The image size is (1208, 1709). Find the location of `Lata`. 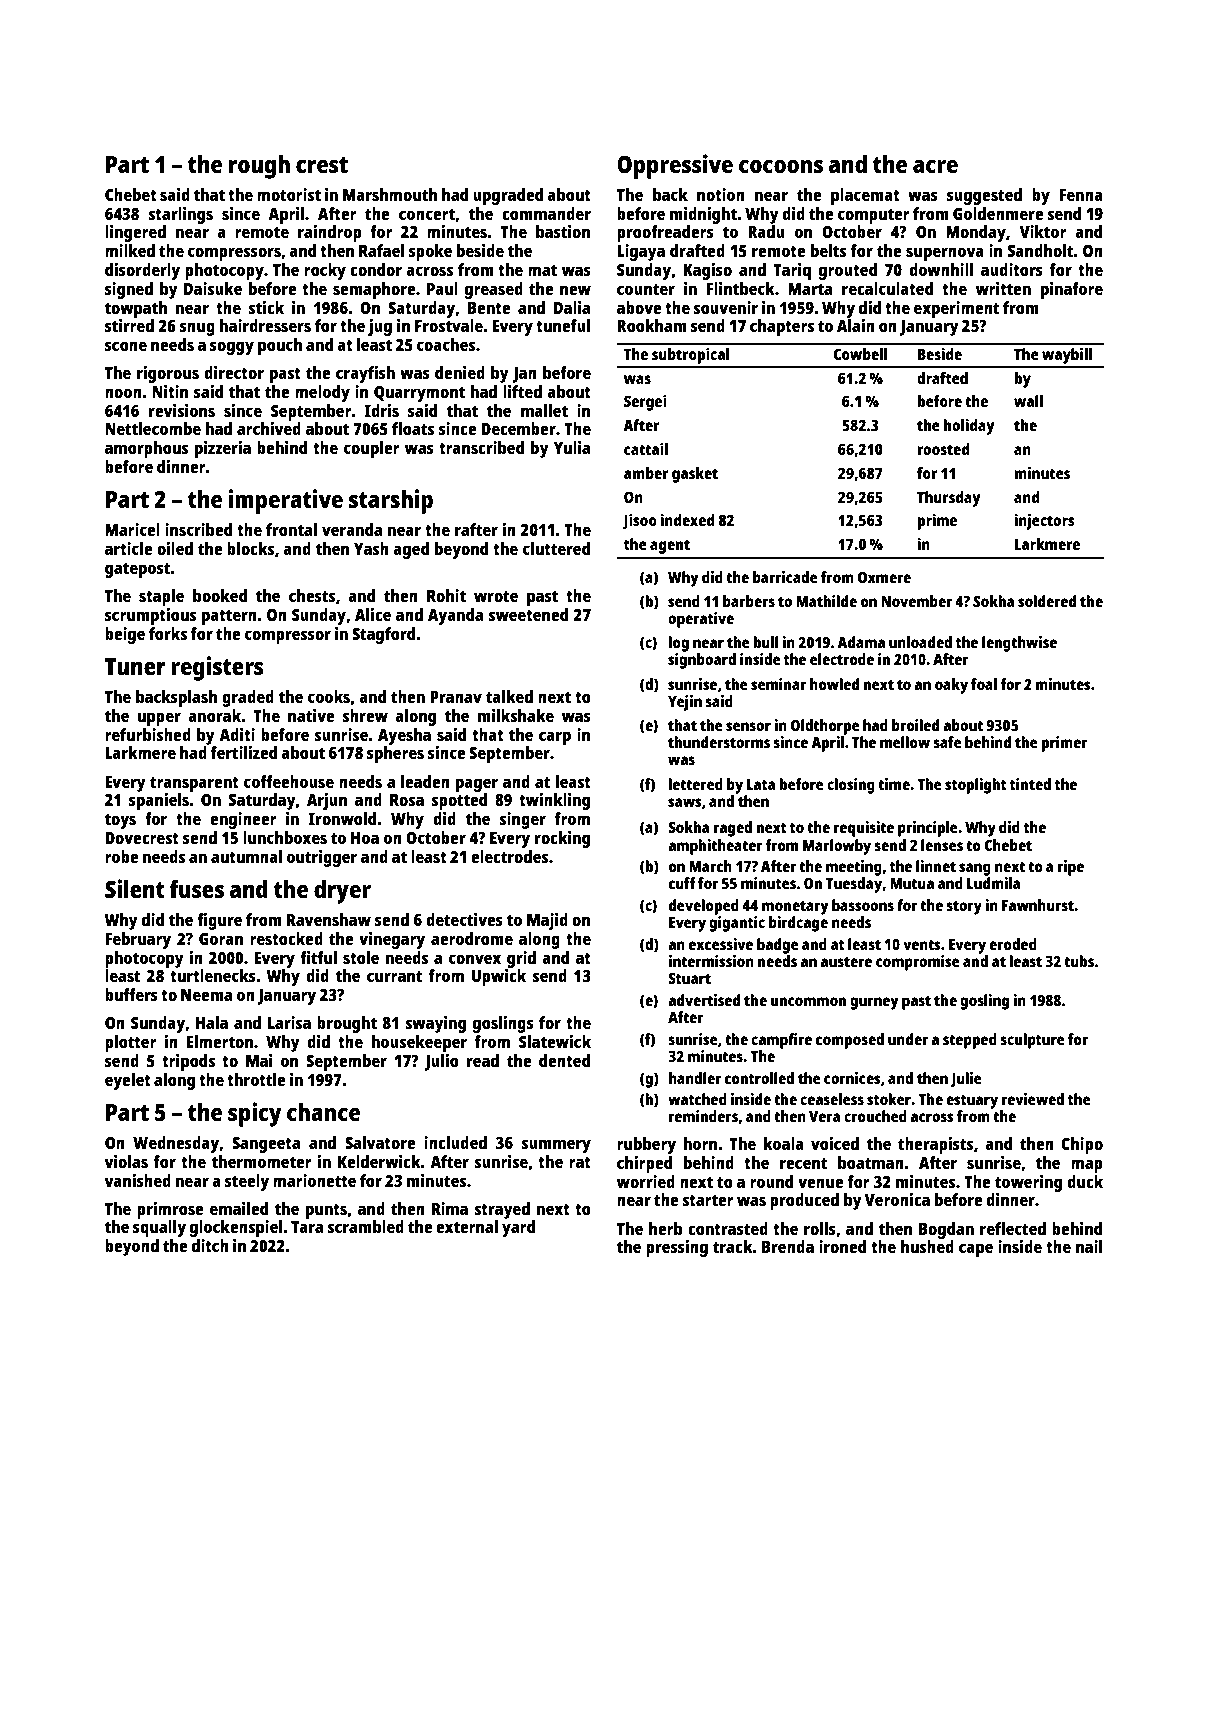

Lata is located at coordinates (761, 784).
